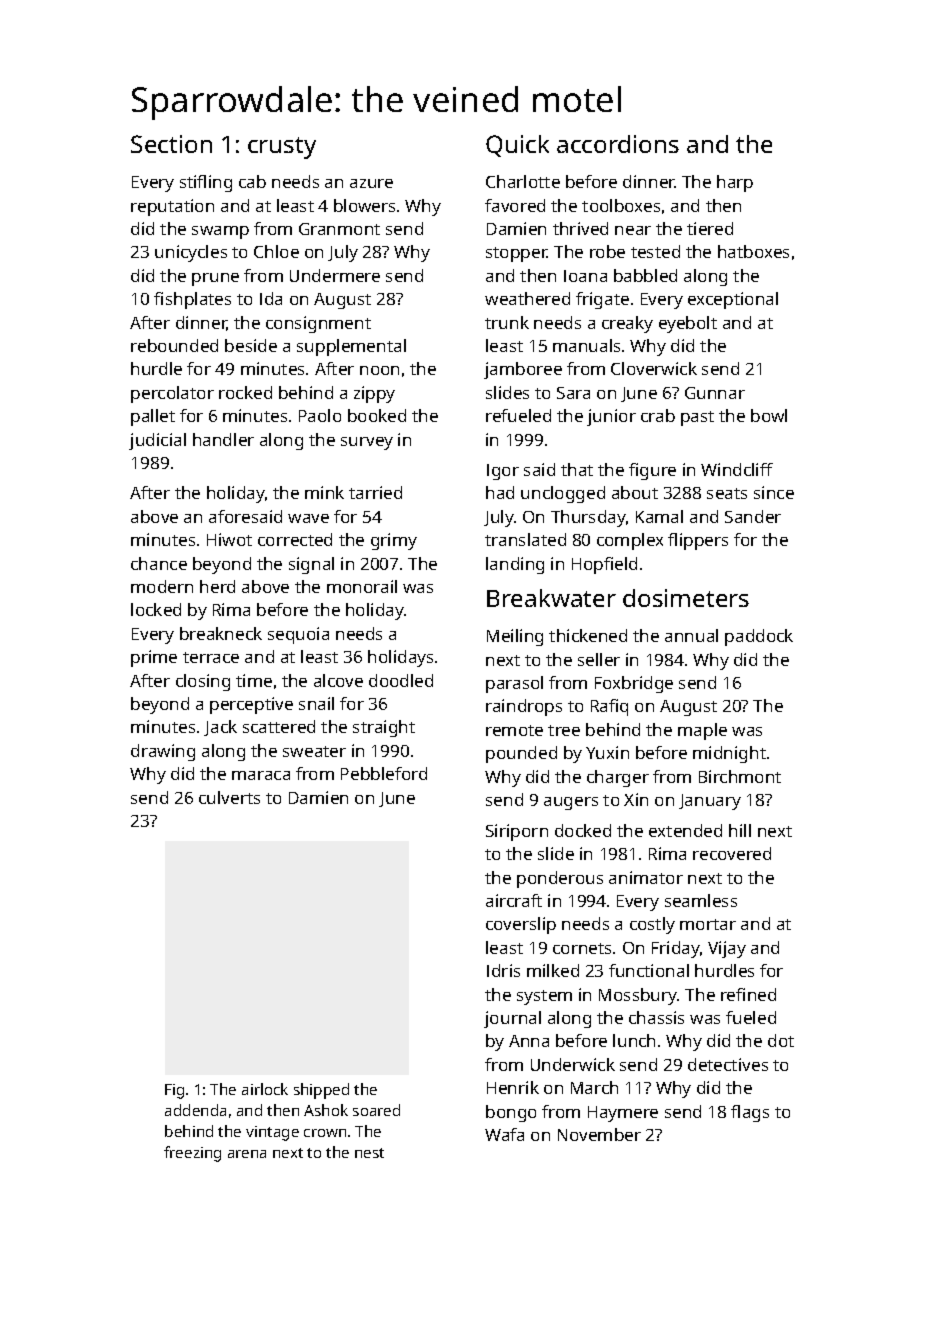 Image resolution: width=928 pixels, height=1318 pixels. What do you see at coordinates (659, 516) in the page?
I see `Kamal` at bounding box center [659, 516].
